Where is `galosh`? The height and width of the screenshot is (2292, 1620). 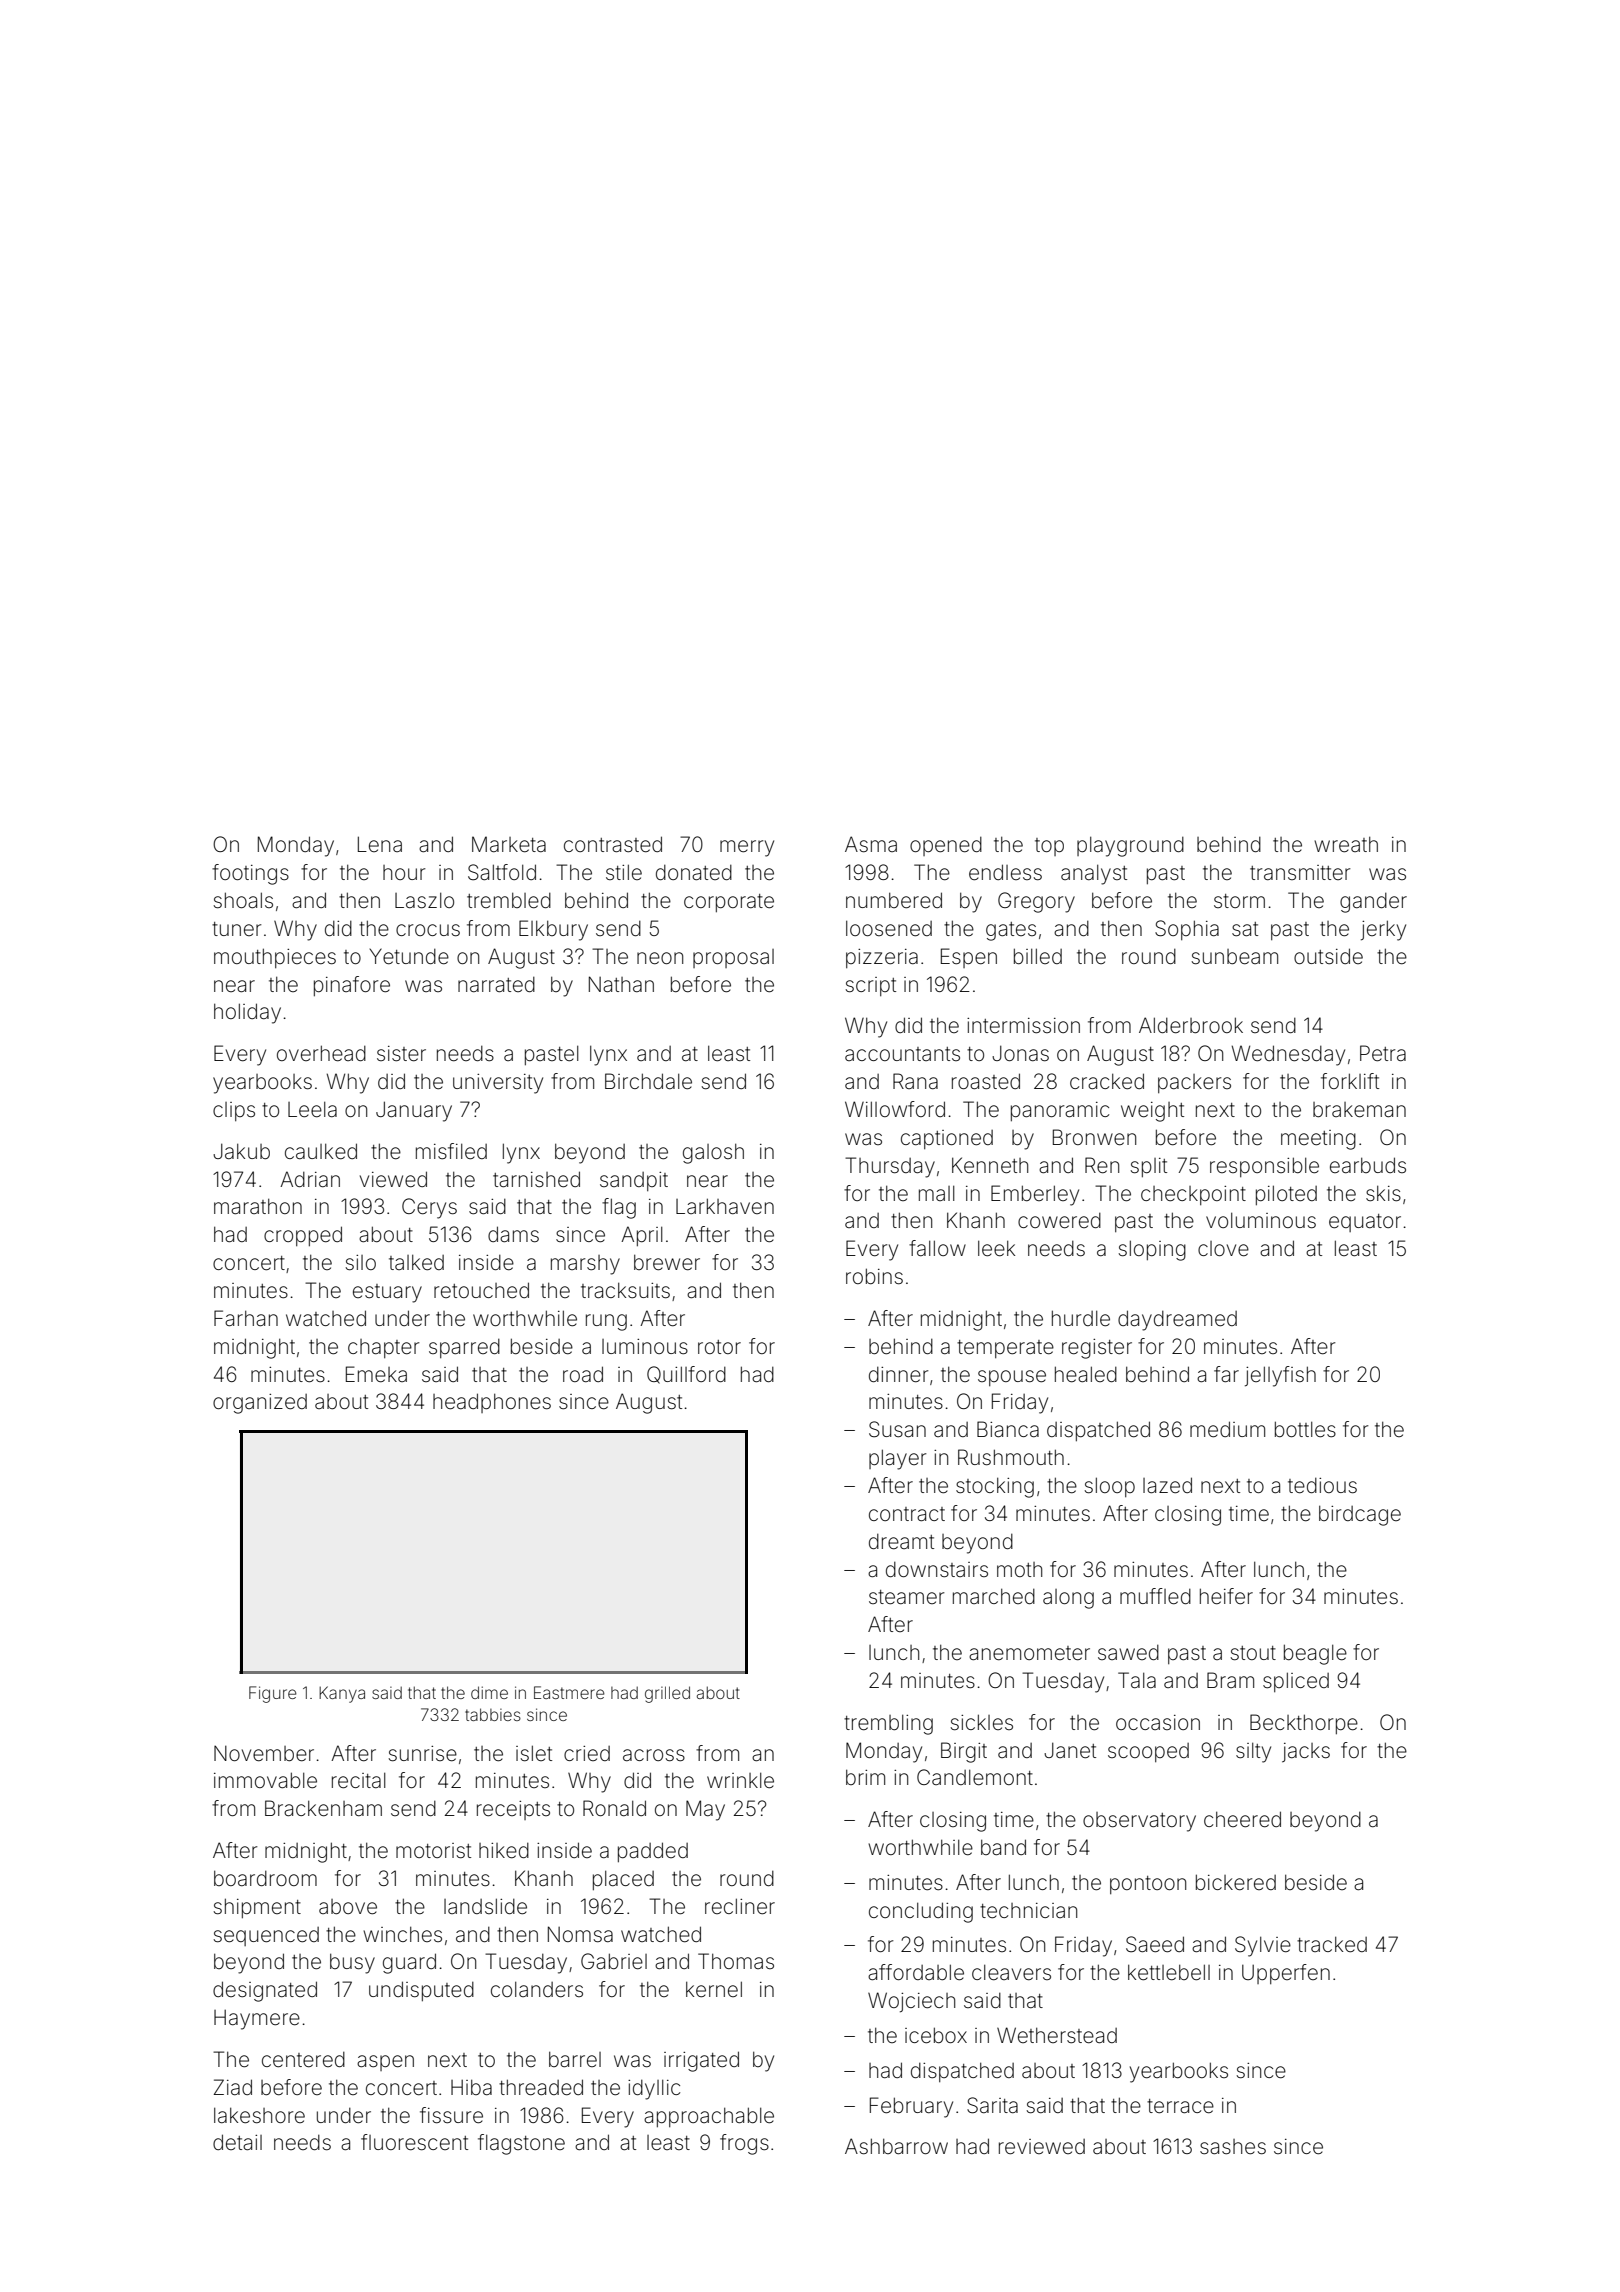
galosh is located at coordinates (713, 1153).
